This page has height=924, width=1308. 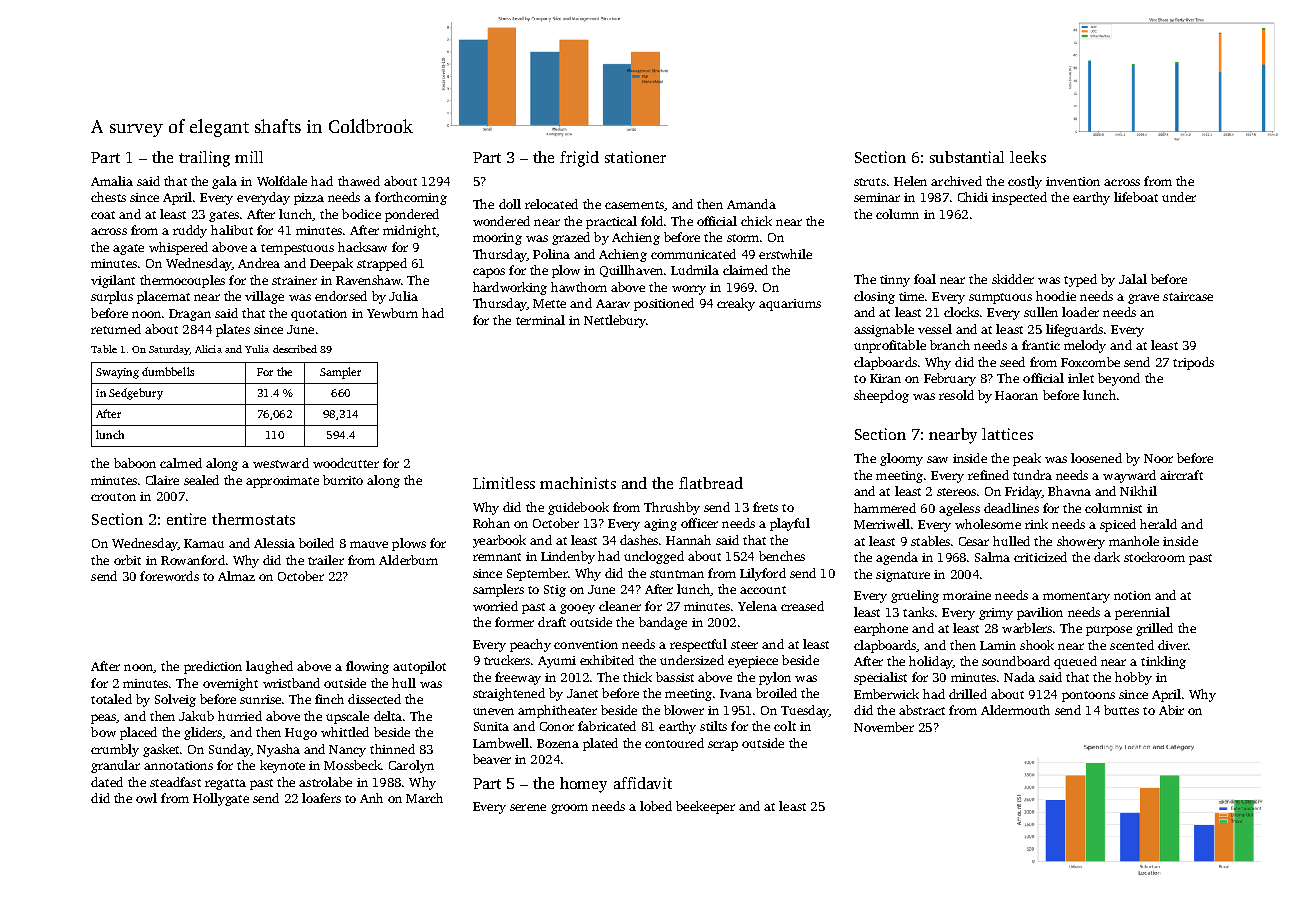 I want to click on frigid, so click(x=579, y=159).
